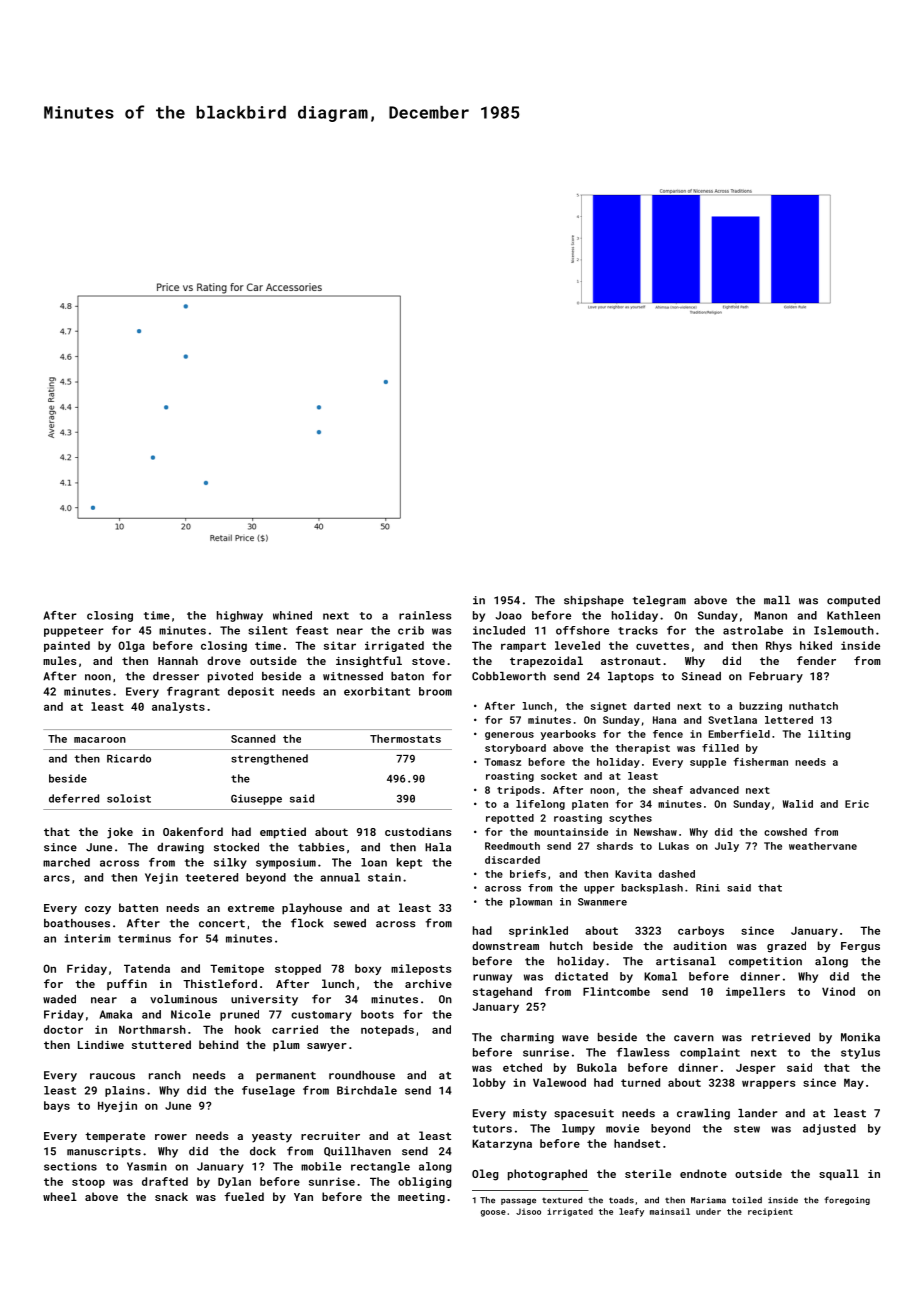 The width and height of the screenshot is (924, 1308). I want to click on kept, so click(409, 863).
